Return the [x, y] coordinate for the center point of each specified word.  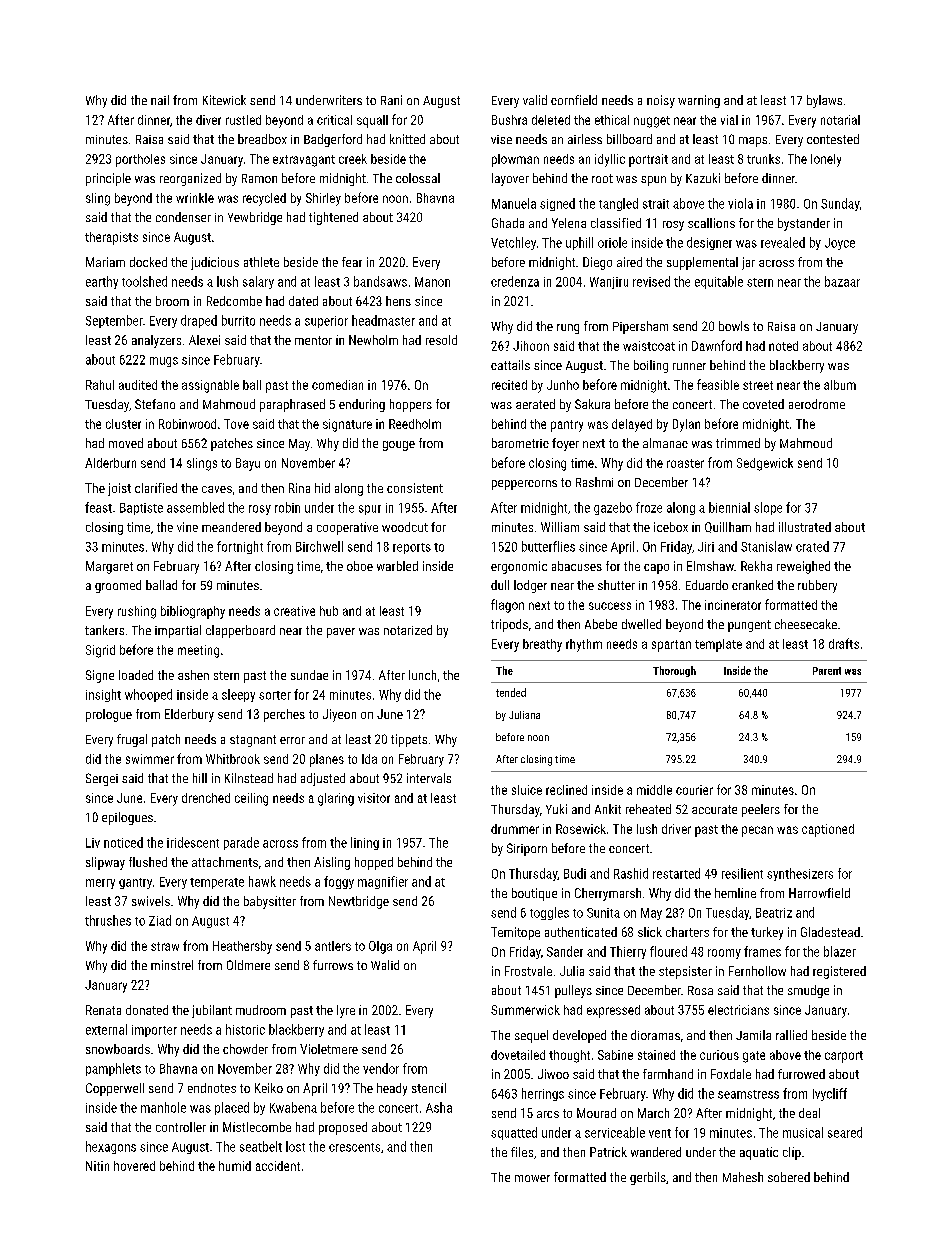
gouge [399, 446]
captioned [828, 830]
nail [160, 100]
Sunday [840, 204]
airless [585, 139]
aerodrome [817, 404]
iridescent [193, 842]
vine [187, 527]
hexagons [111, 1147]
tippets [409, 740]
